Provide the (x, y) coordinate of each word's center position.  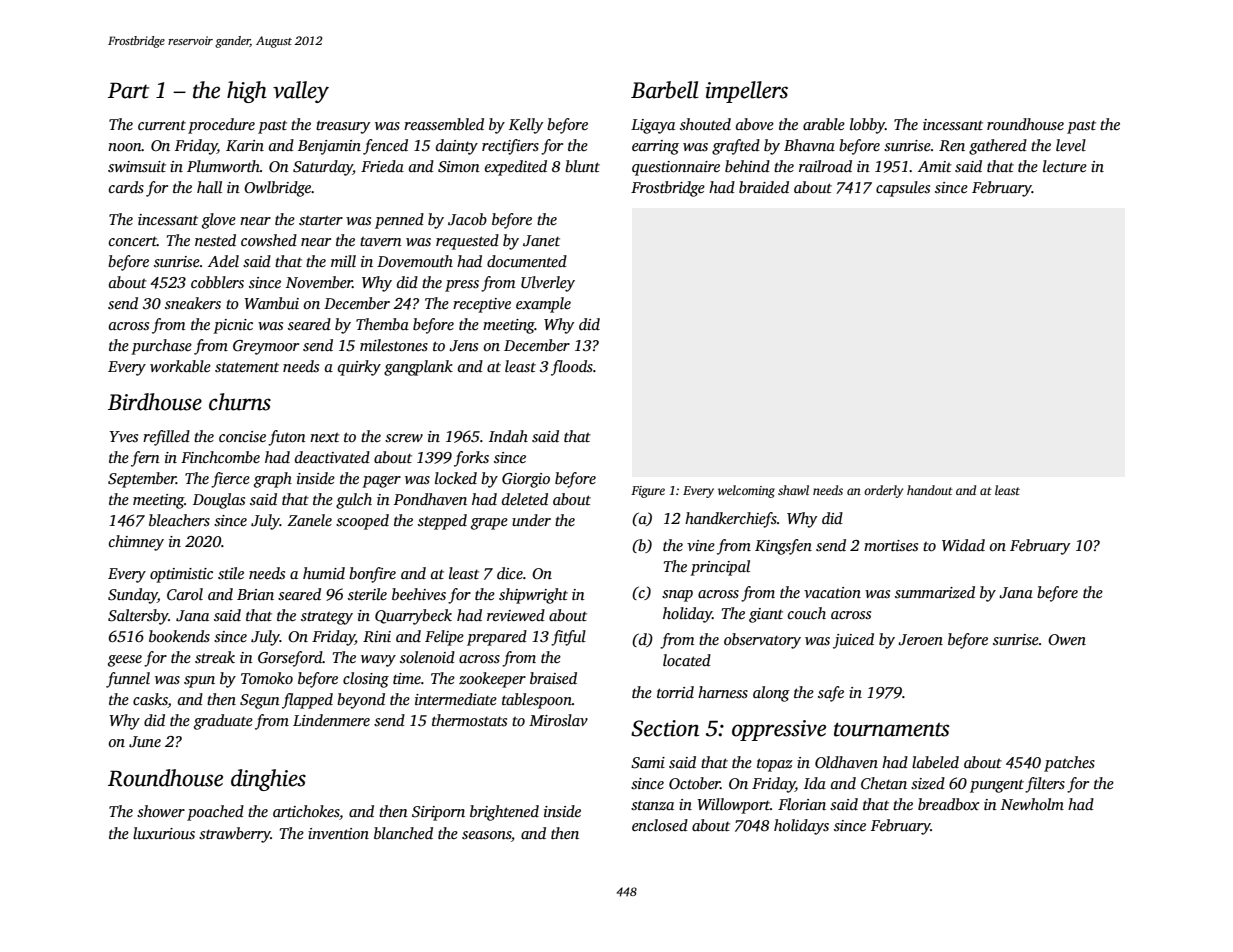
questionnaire (676, 168)
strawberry (235, 835)
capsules (903, 189)
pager (381, 482)
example (543, 305)
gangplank (418, 368)
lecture (1065, 166)
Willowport (733, 806)
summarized (935, 592)
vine (701, 545)
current (162, 125)
